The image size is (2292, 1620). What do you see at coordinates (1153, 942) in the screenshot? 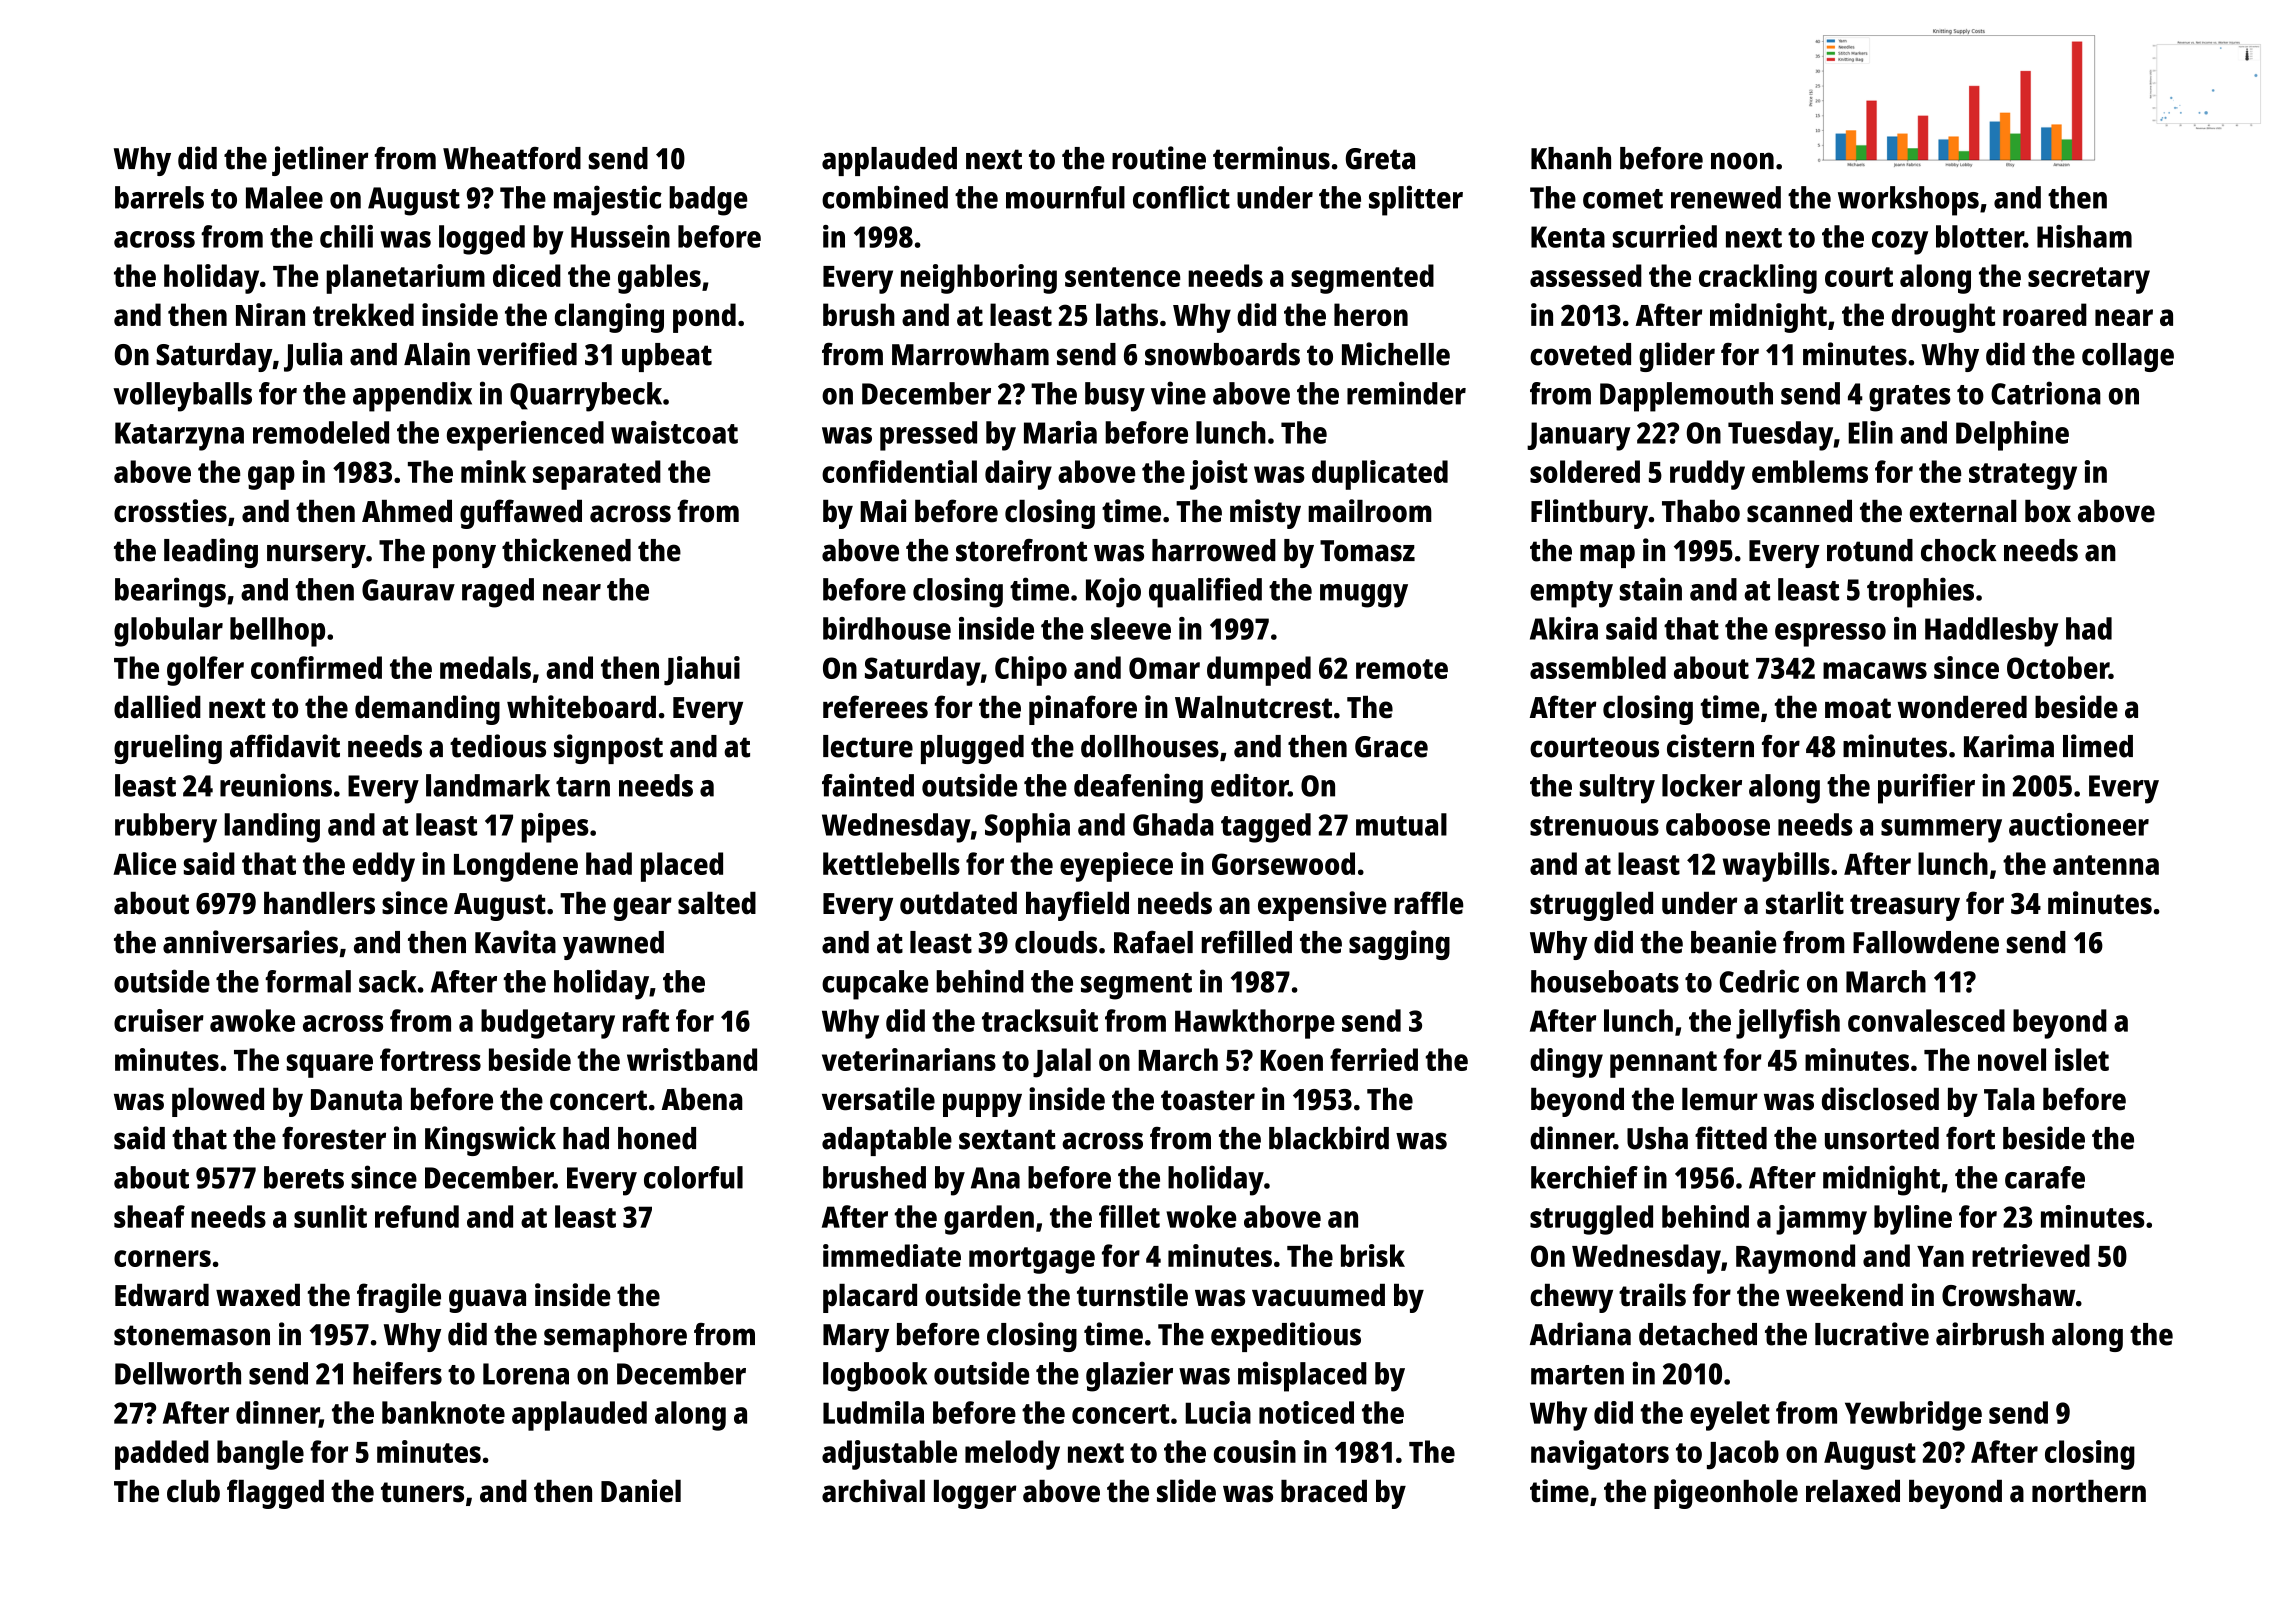
I see `Rafael` at bounding box center [1153, 942].
